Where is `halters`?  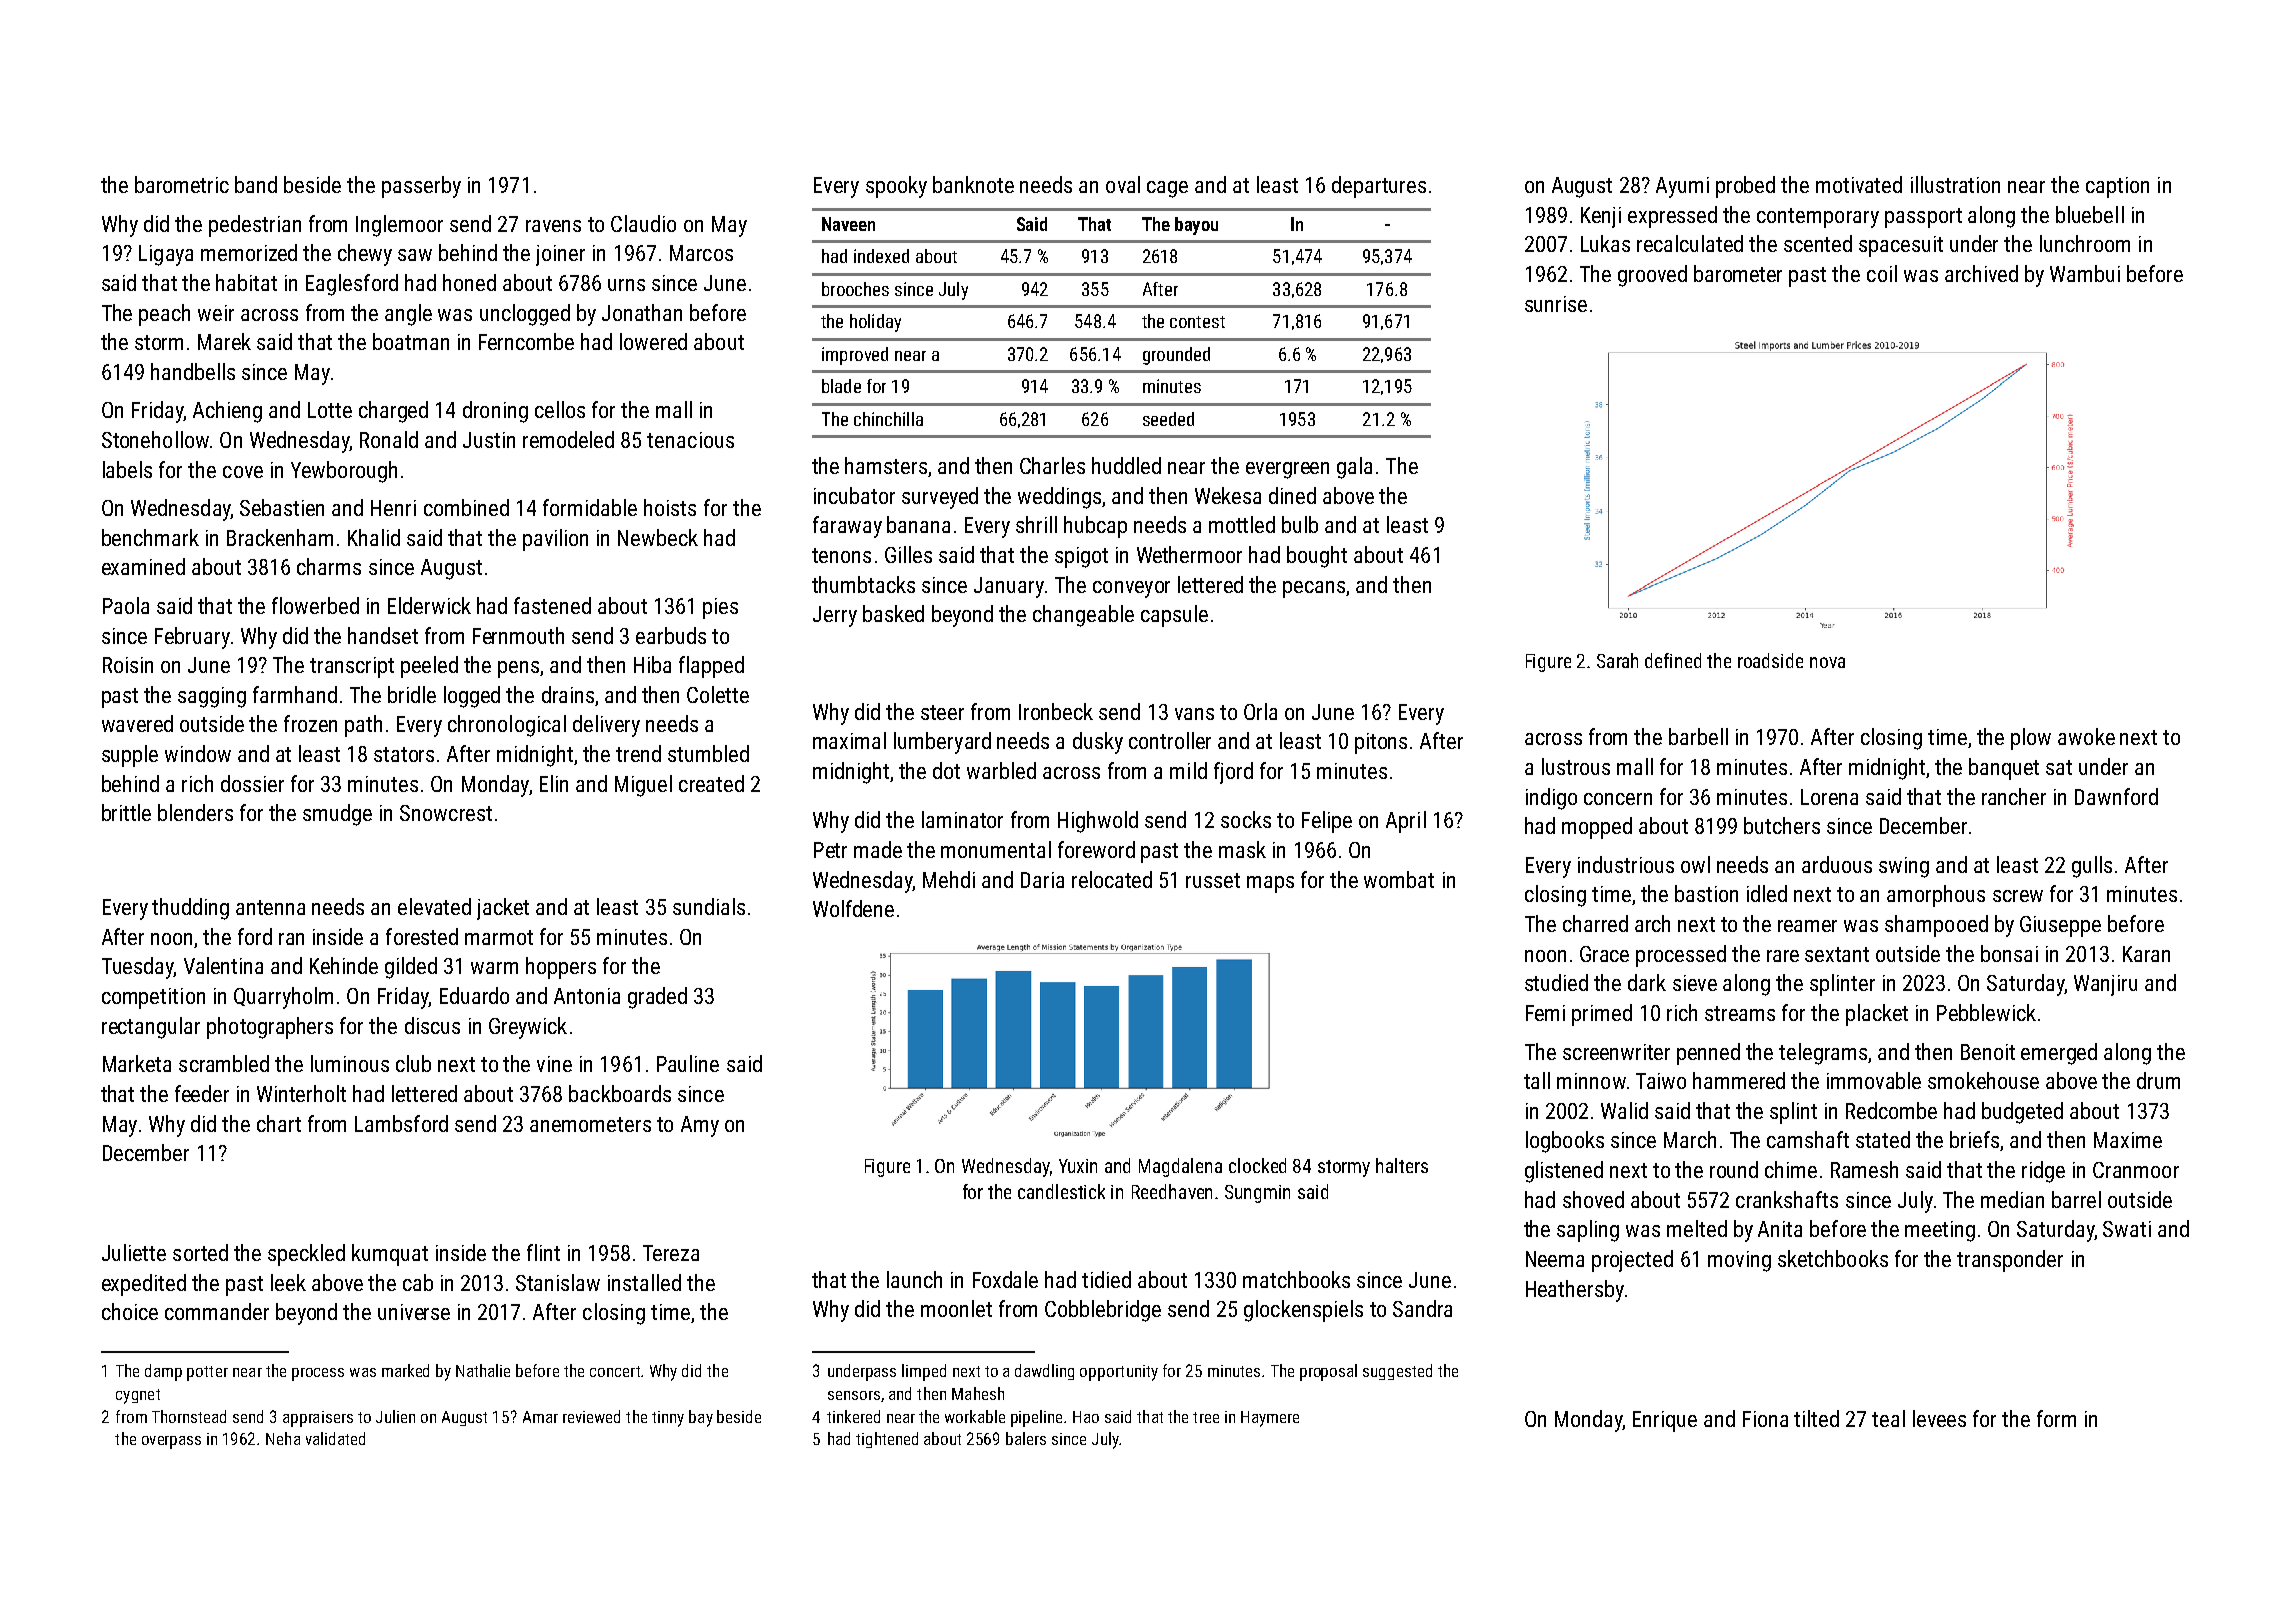
halters is located at coordinates (1402, 1165).
